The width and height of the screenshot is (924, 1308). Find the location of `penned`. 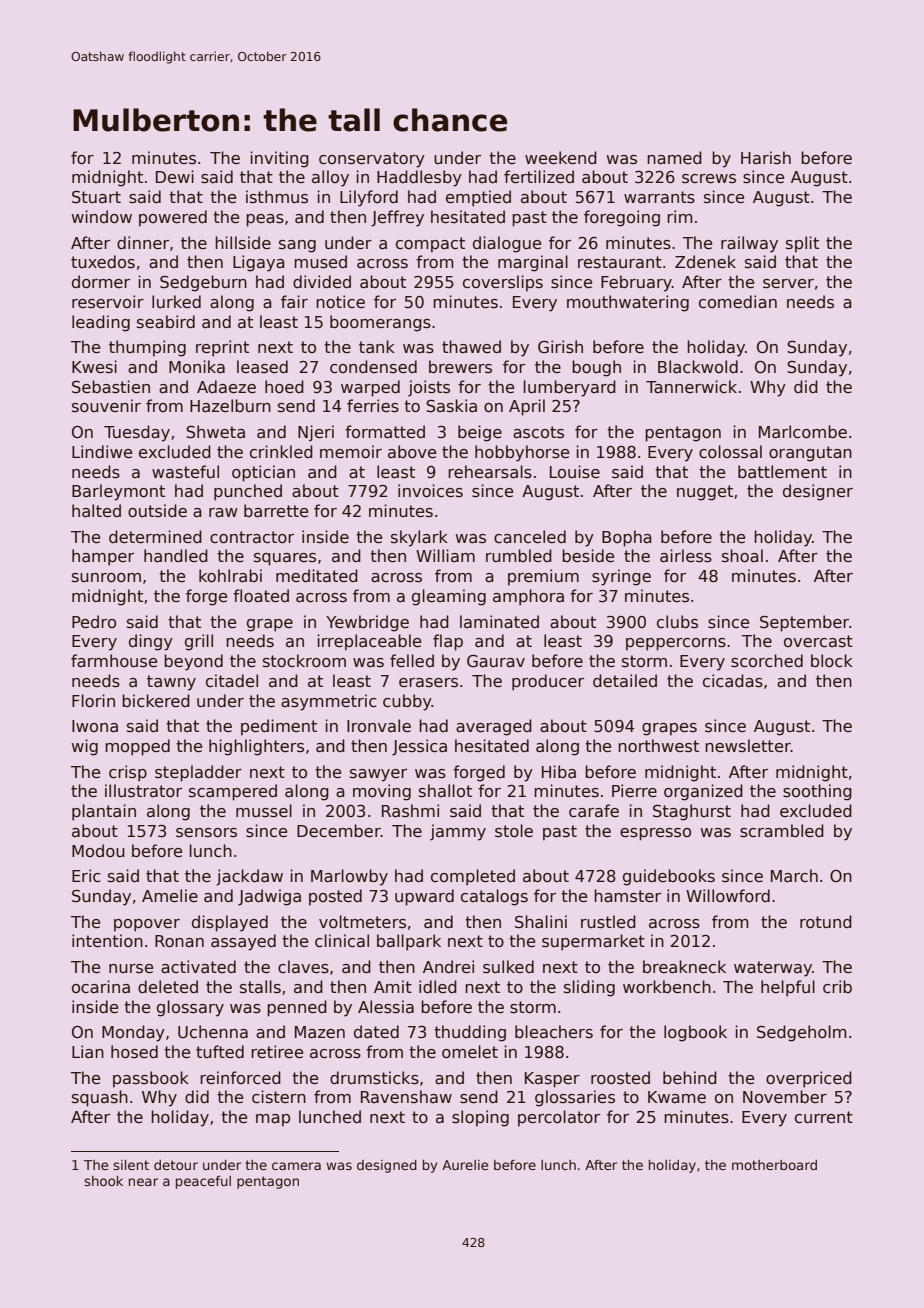

penned is located at coordinates (297, 1008).
